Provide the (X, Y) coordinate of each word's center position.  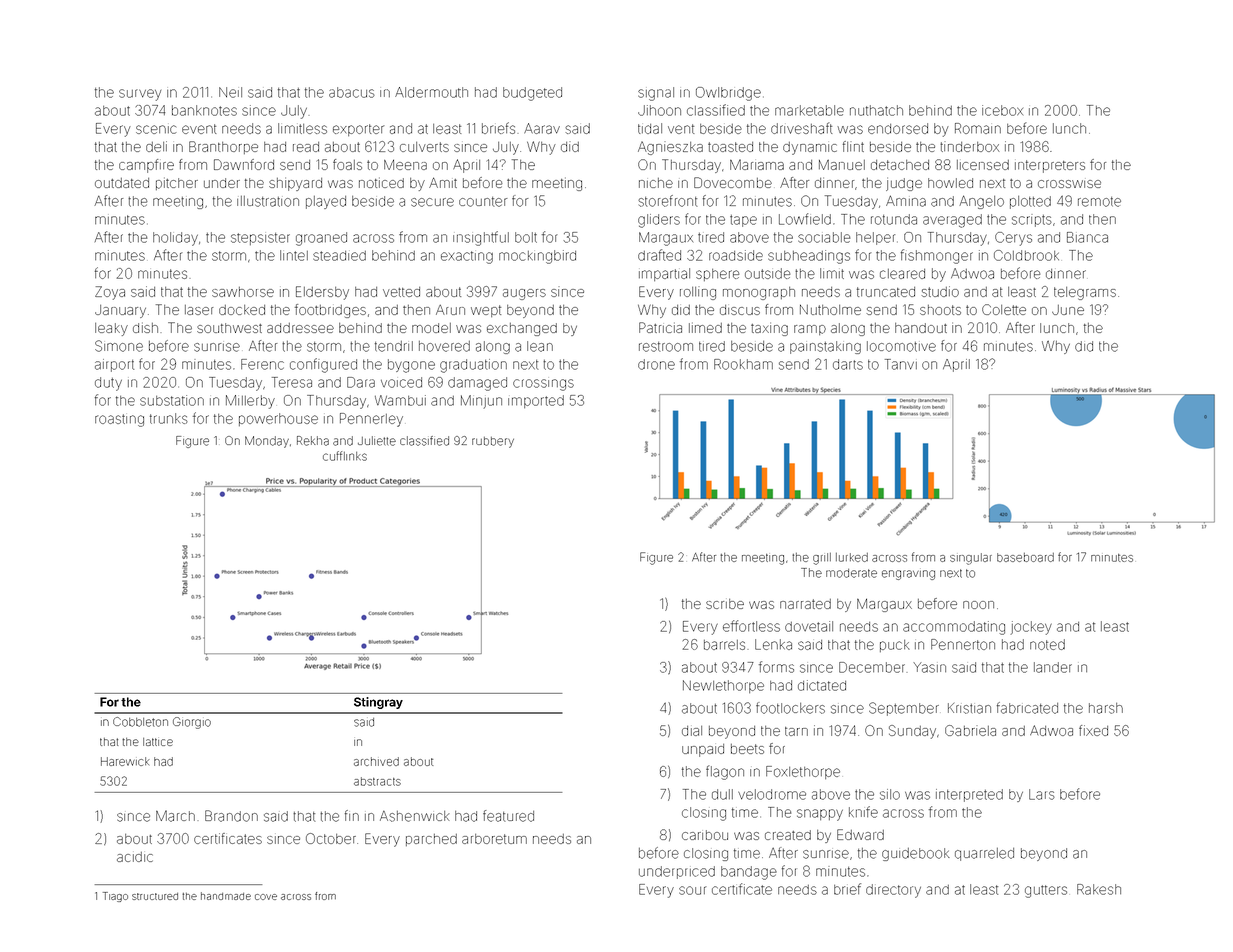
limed (705, 327)
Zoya (110, 293)
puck (895, 646)
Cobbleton (140, 722)
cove (266, 897)
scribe (725, 604)
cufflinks (345, 456)
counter (483, 202)
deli (156, 146)
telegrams (1085, 293)
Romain (978, 128)
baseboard (1025, 557)
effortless (751, 626)
